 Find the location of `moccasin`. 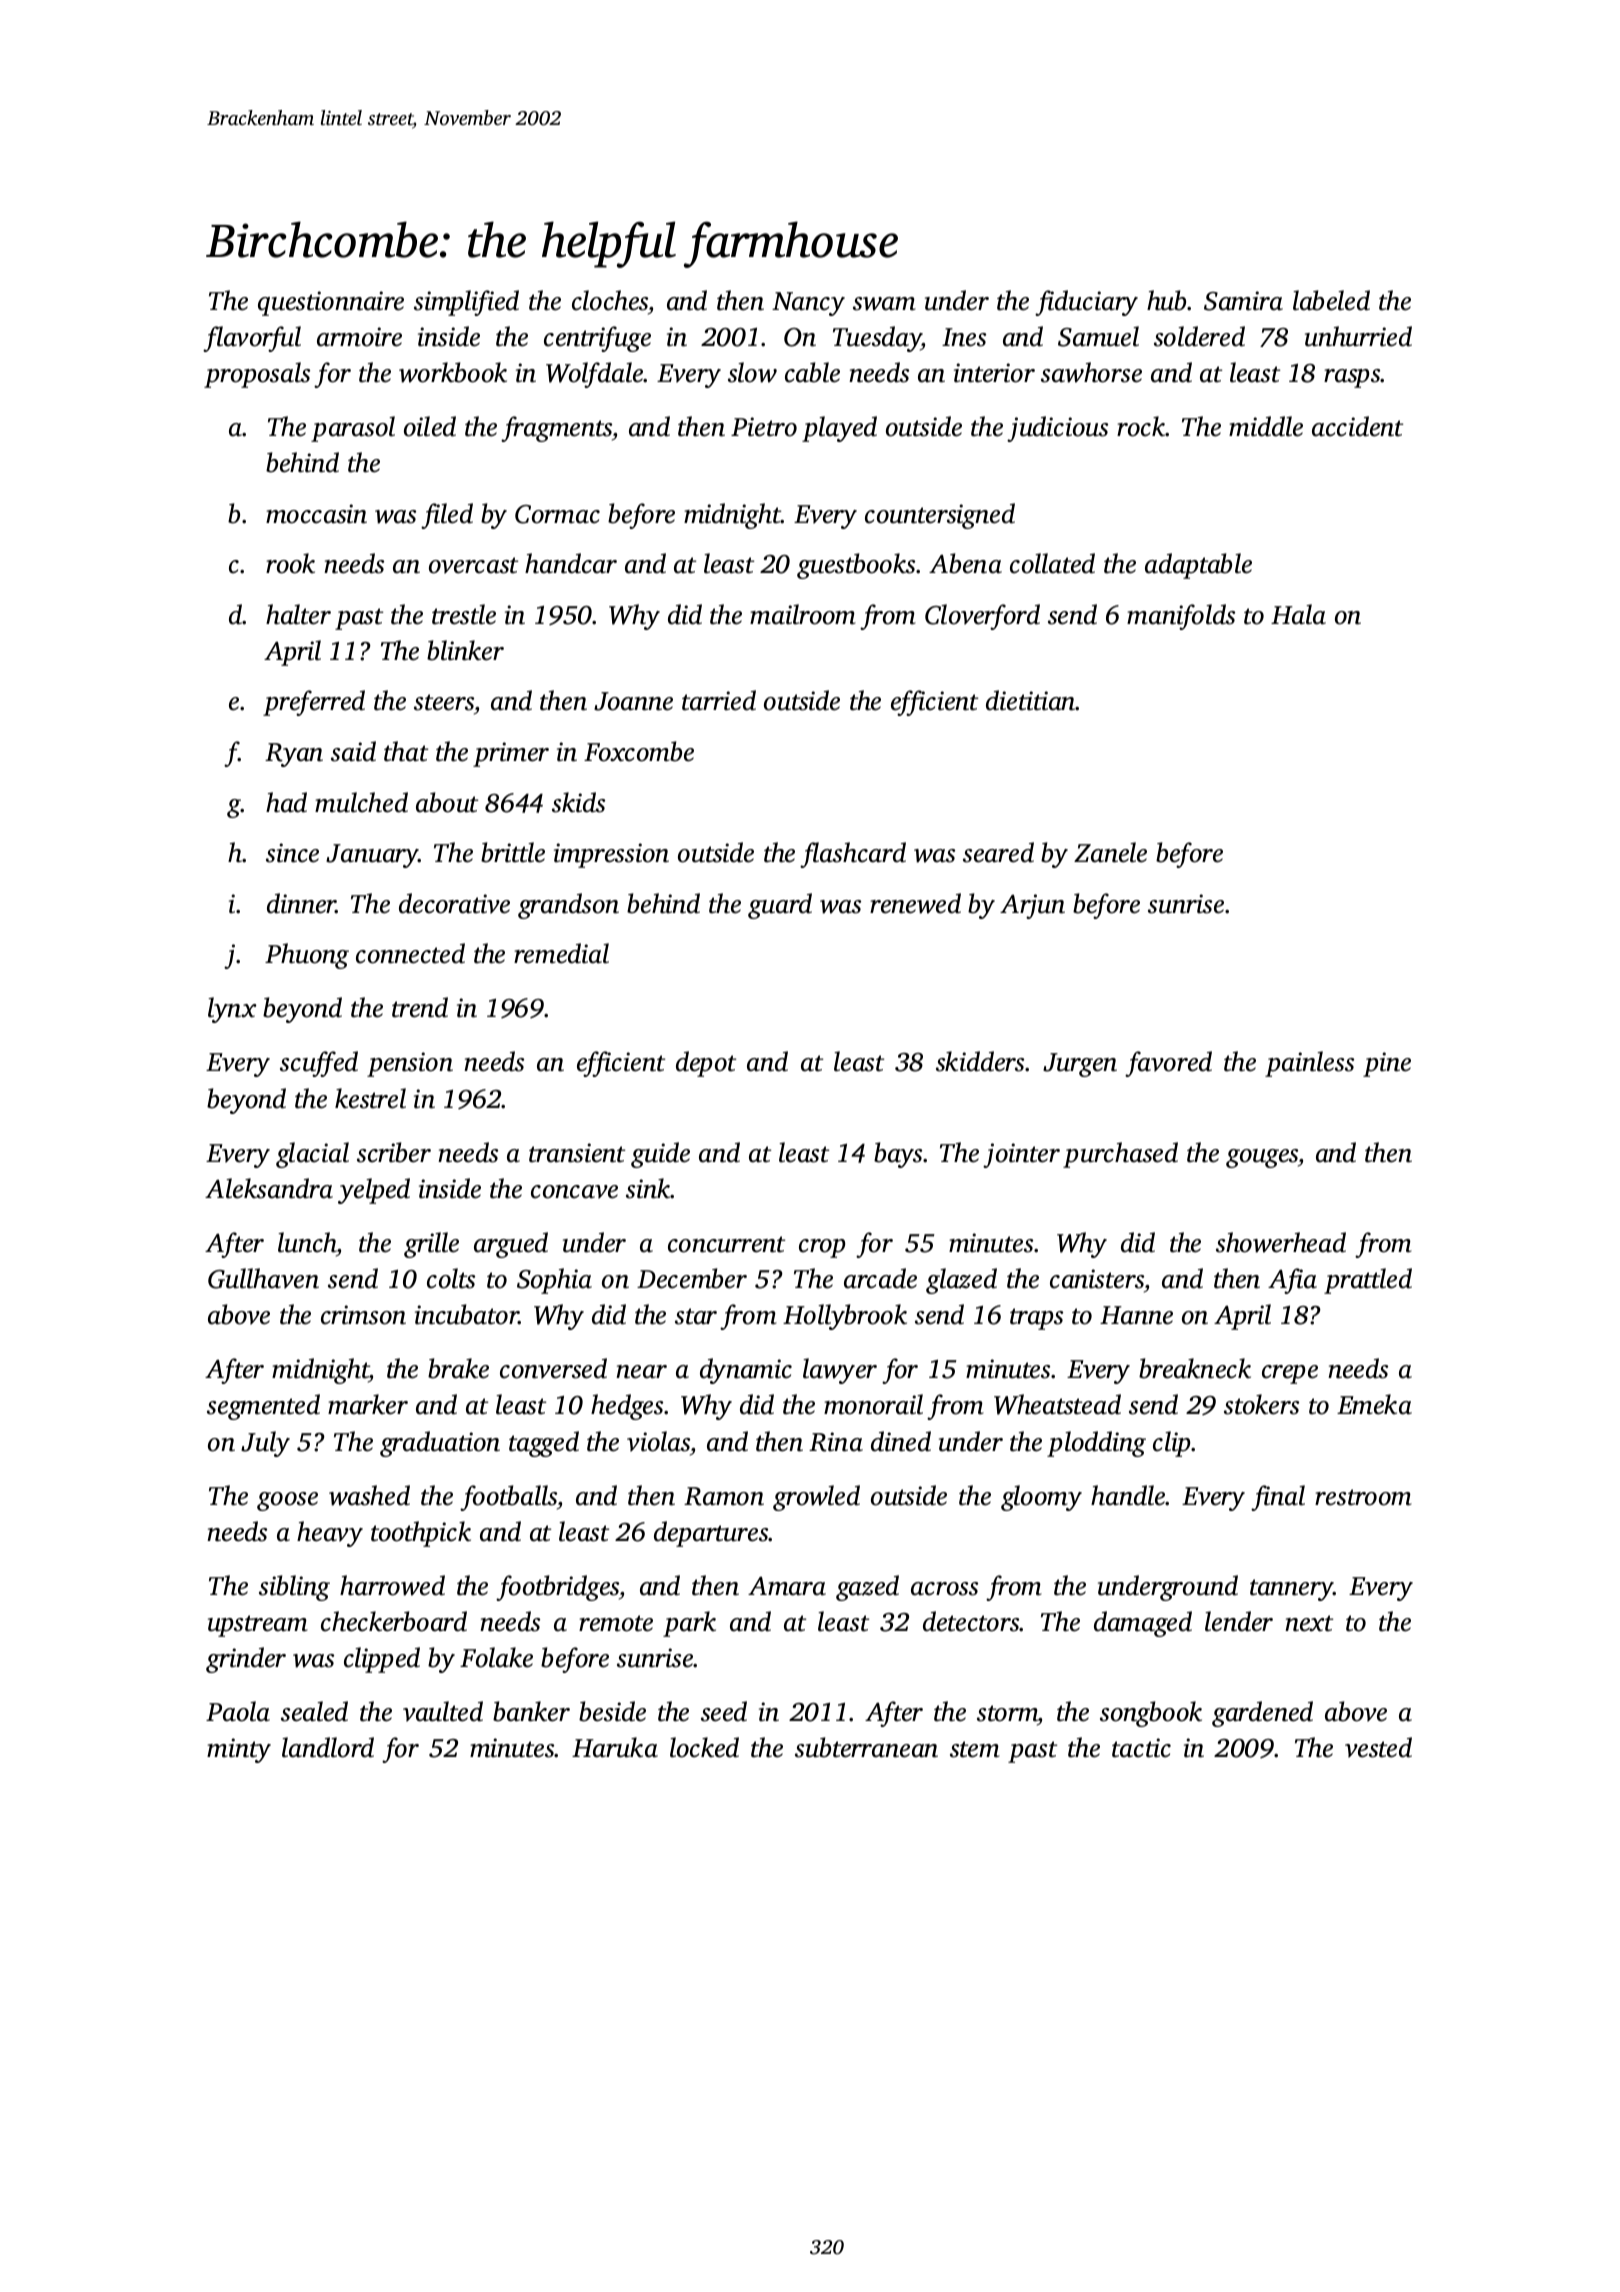

moccasin is located at coordinates (316, 514).
